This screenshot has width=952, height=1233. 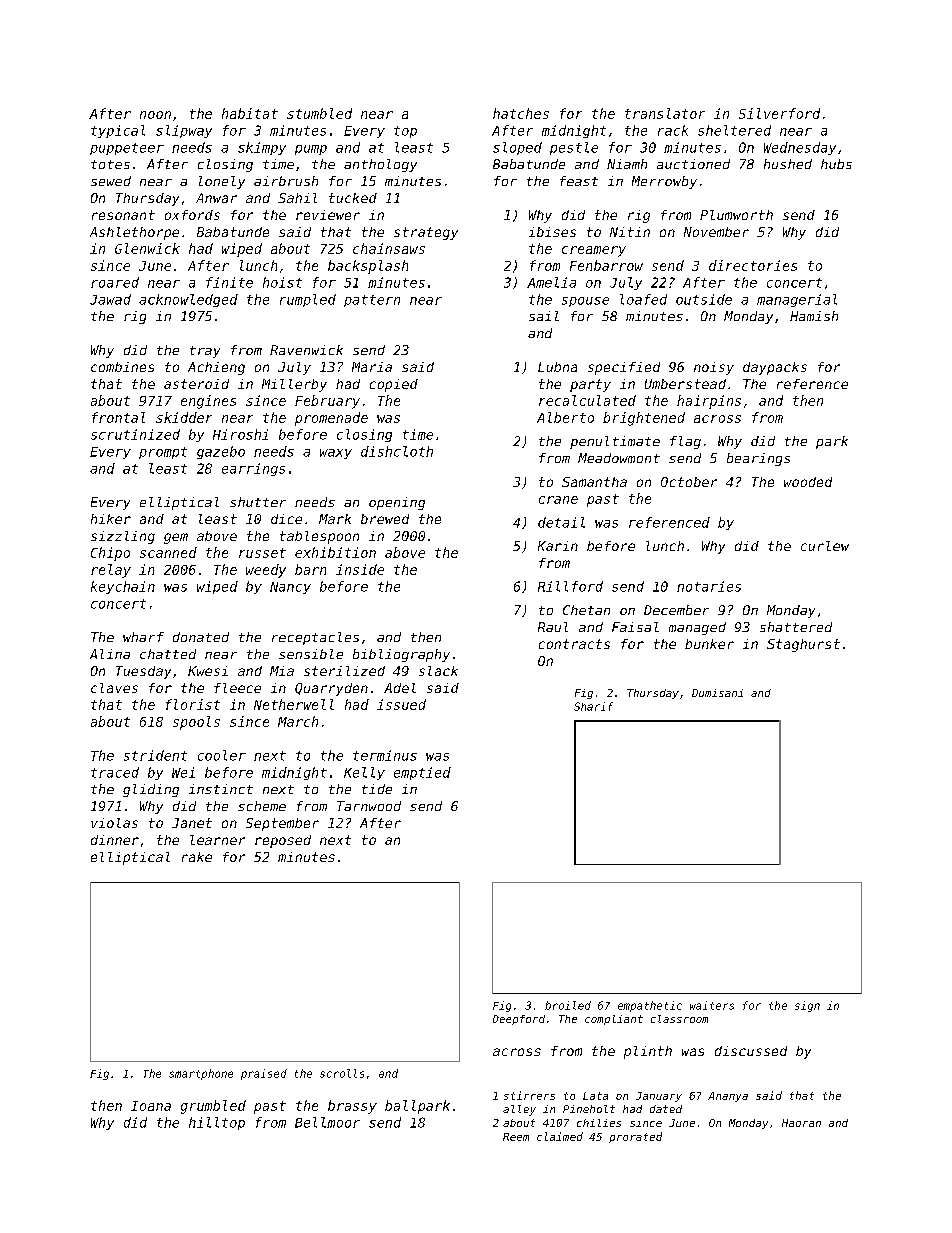 What do you see at coordinates (205, 352) in the screenshot?
I see `tray` at bounding box center [205, 352].
